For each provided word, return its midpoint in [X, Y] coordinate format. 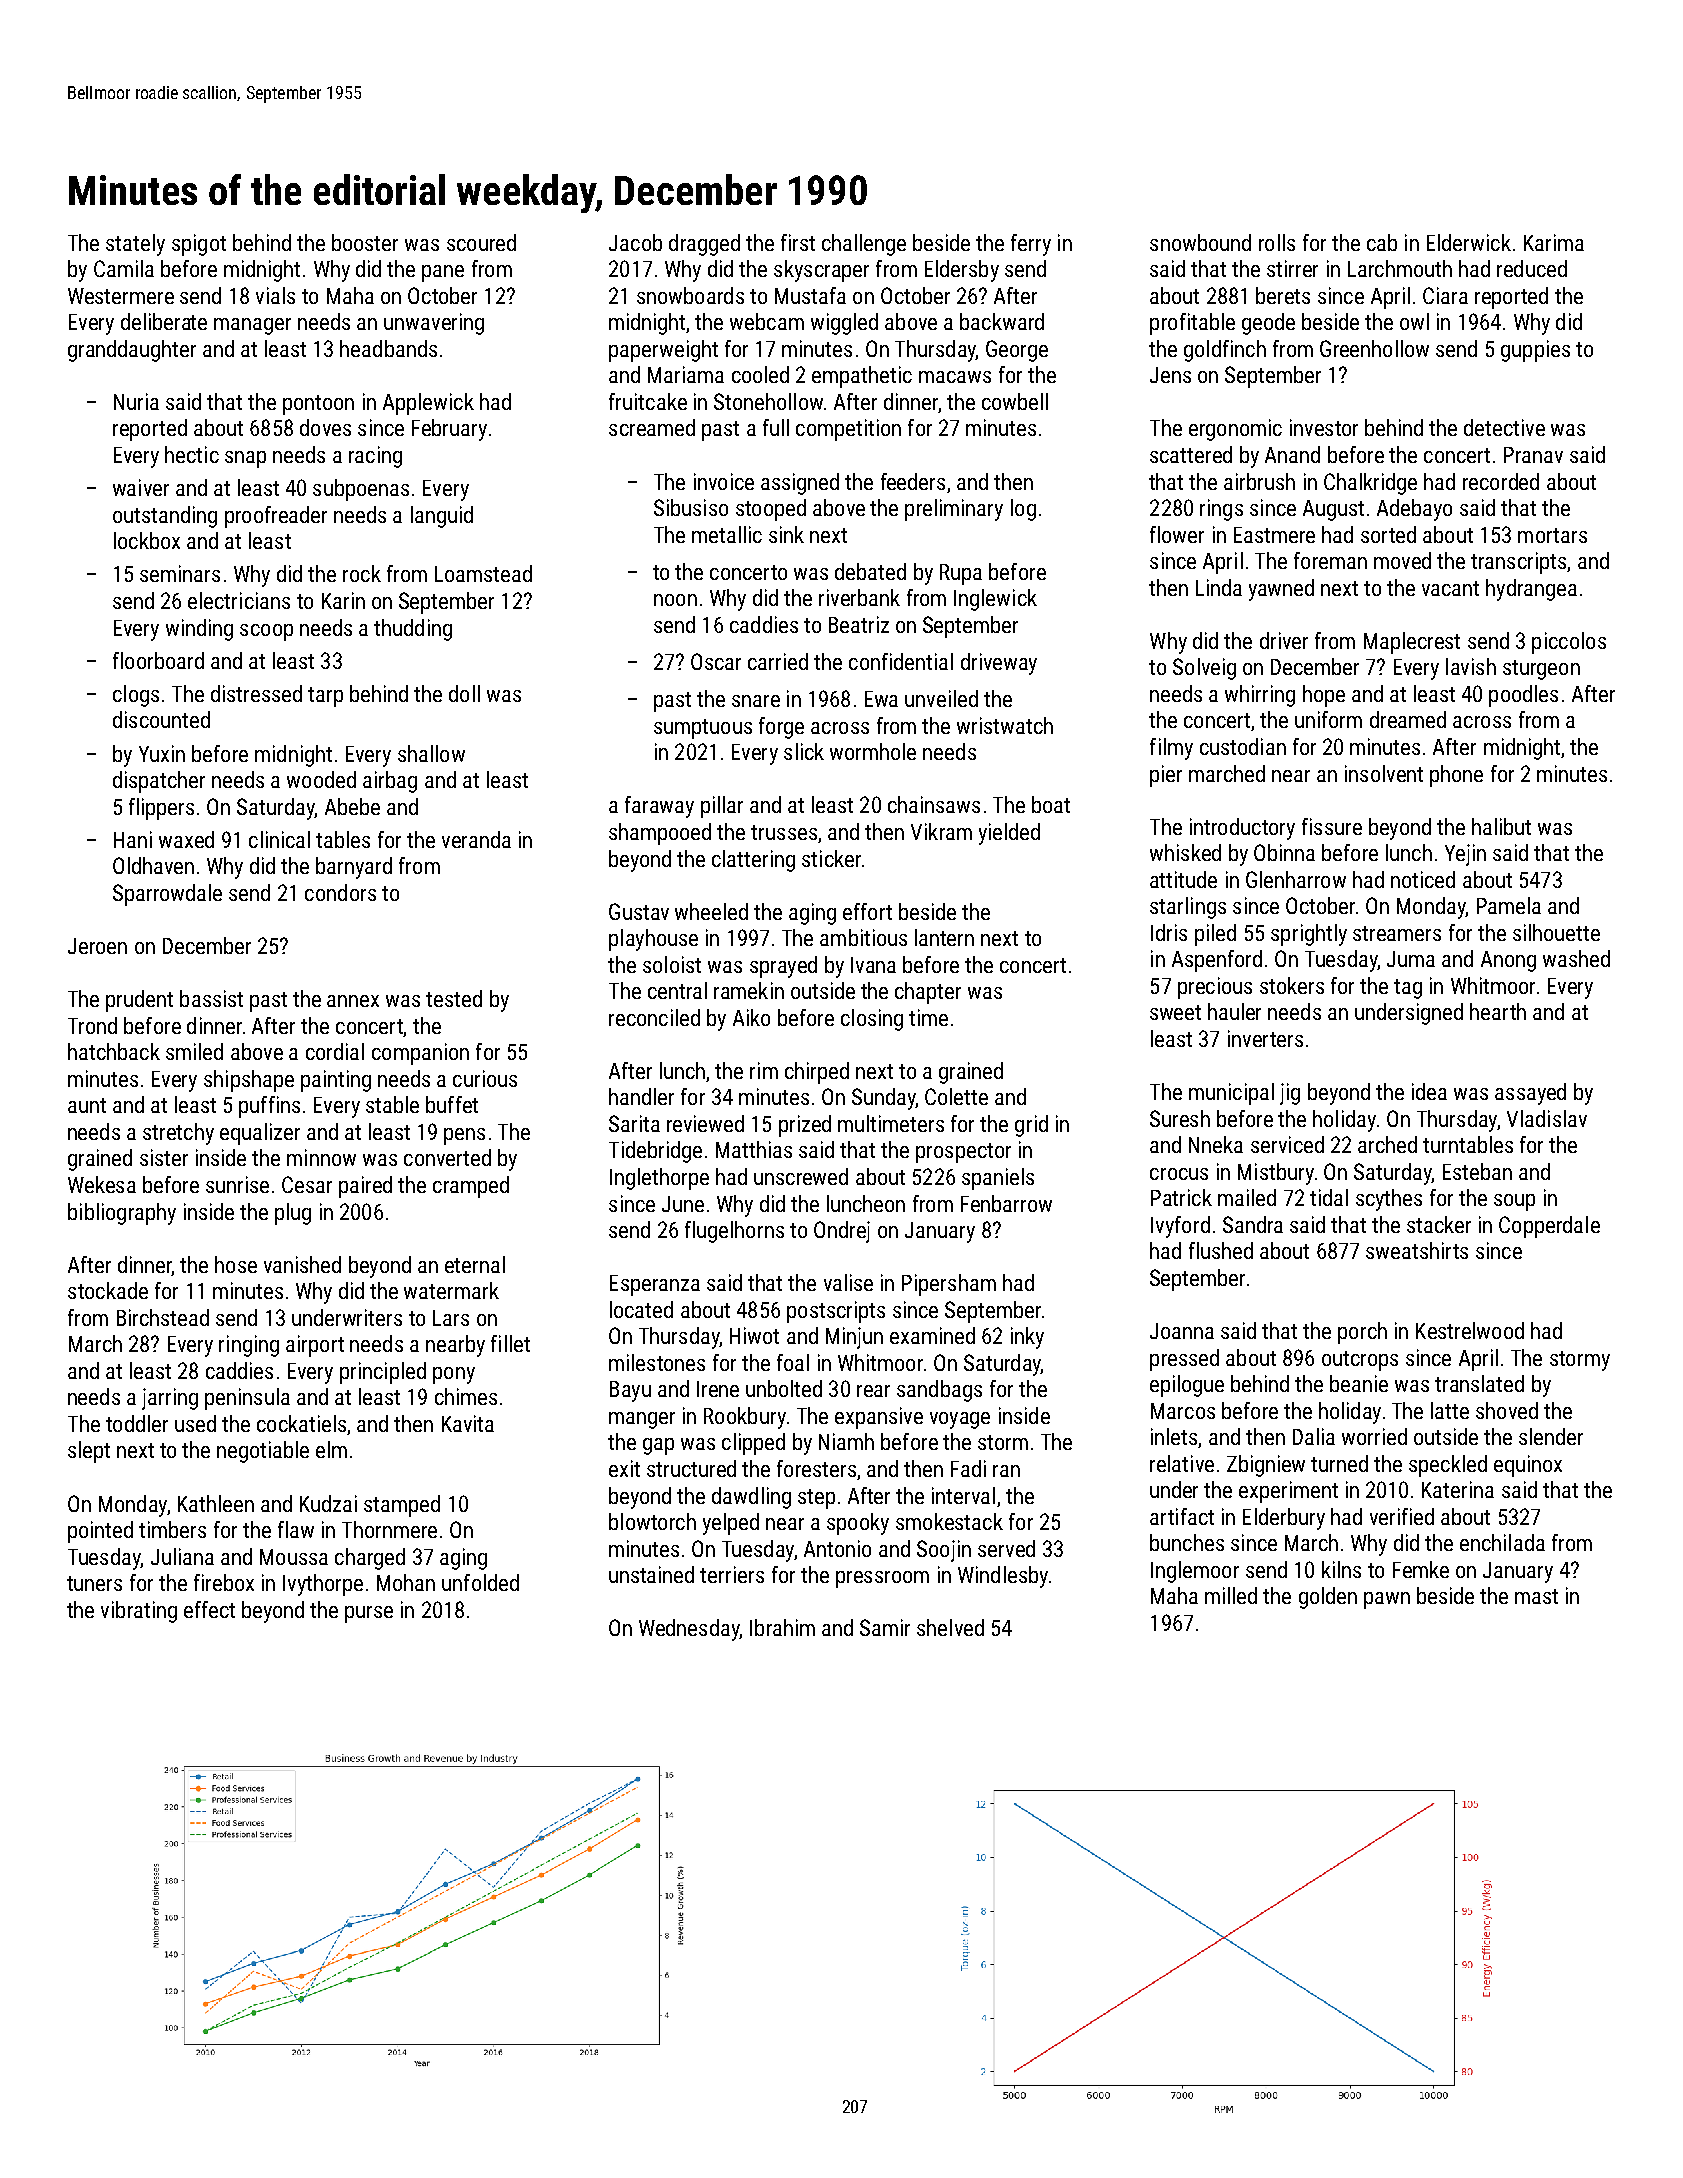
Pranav [1533, 455]
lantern [944, 937]
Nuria [136, 401]
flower [1177, 534]
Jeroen [97, 946]
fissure [1332, 826]
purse [369, 1614]
